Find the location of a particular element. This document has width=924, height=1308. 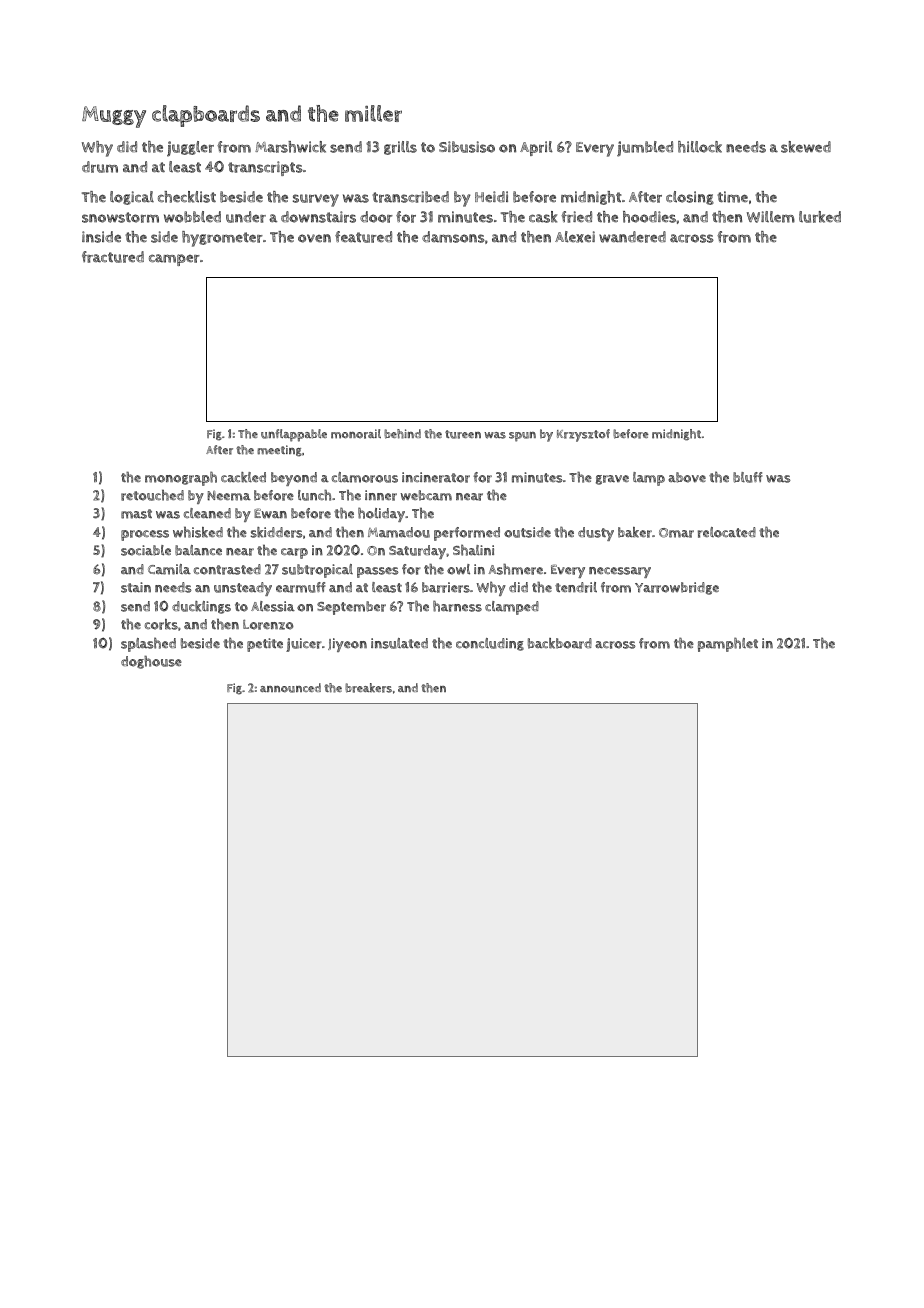

splashed is located at coordinates (148, 644).
